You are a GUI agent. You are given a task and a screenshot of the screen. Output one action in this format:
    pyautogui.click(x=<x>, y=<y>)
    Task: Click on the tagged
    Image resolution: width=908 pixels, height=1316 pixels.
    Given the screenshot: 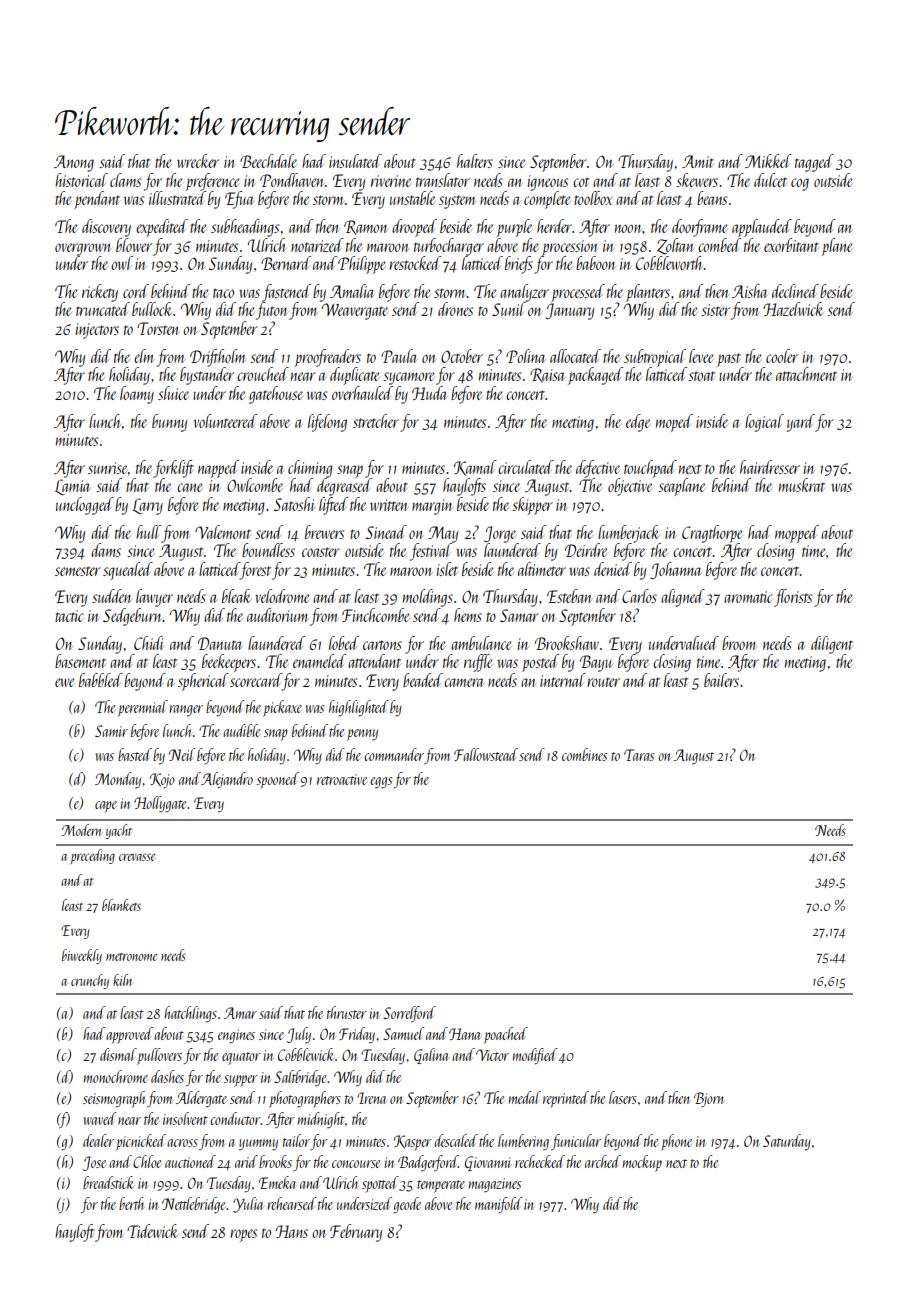 What is the action you would take?
    pyautogui.click(x=814, y=163)
